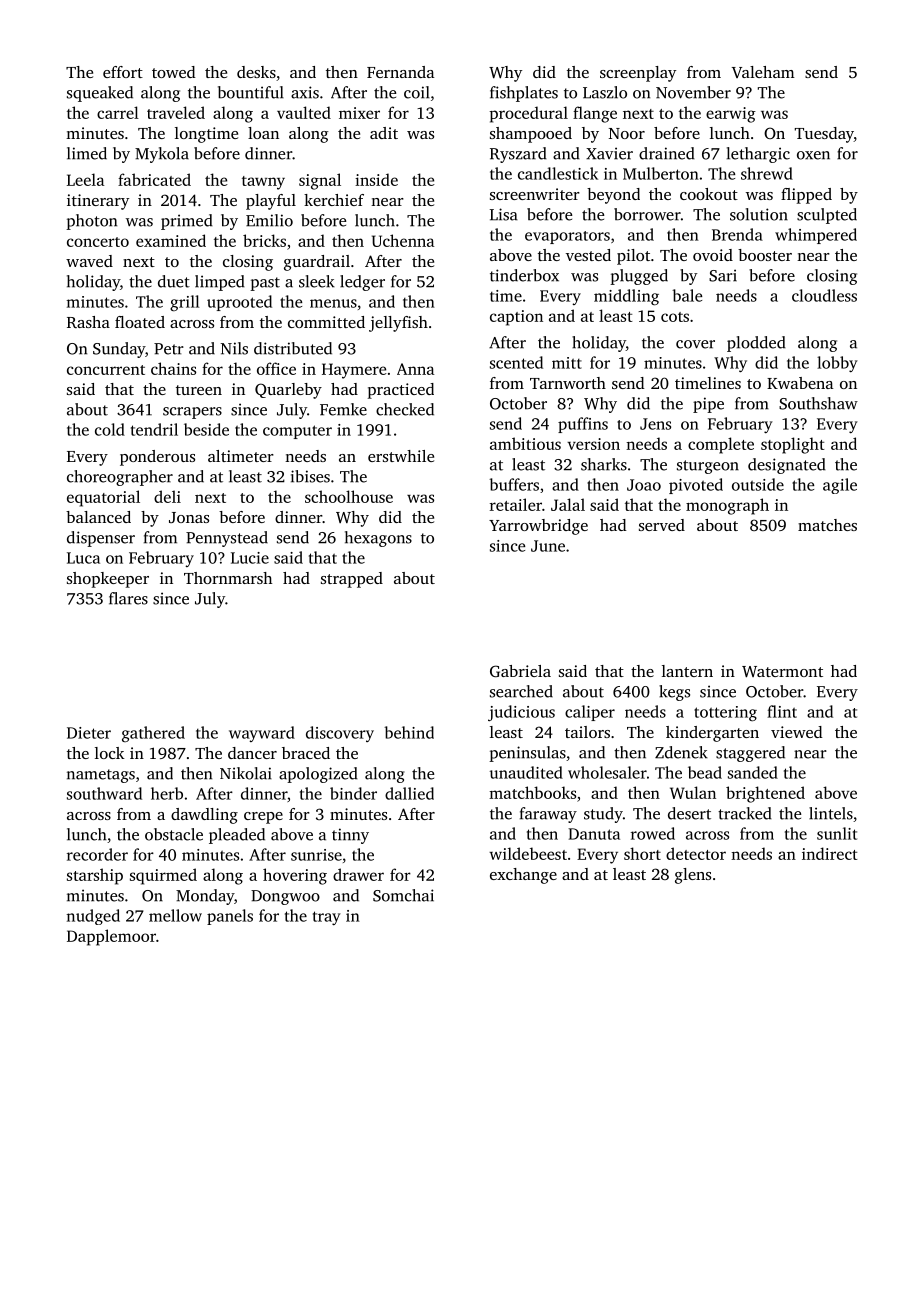  I want to click on pipe, so click(708, 405).
